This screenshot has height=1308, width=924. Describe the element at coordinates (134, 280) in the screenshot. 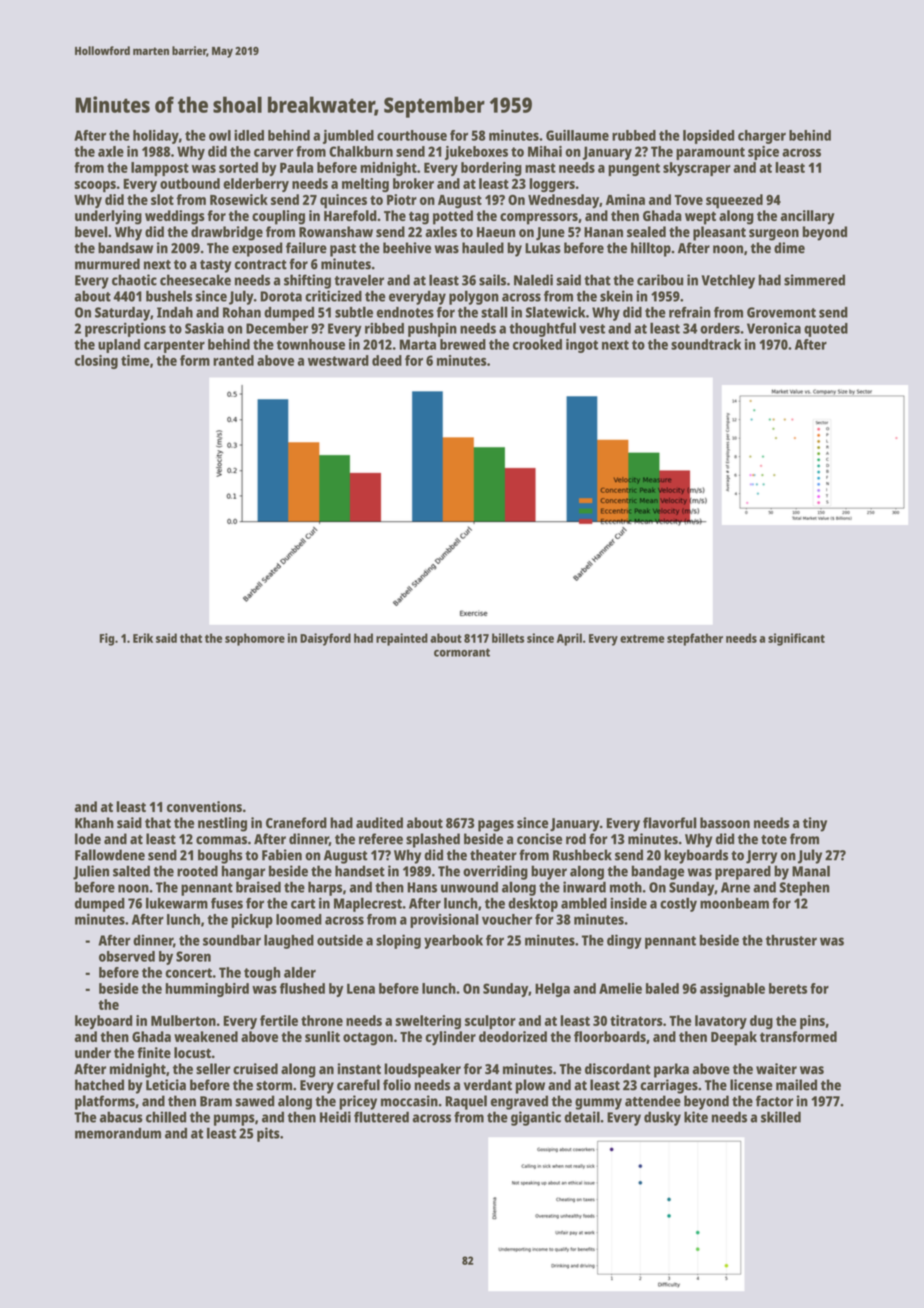

I see `chaotic` at that location.
